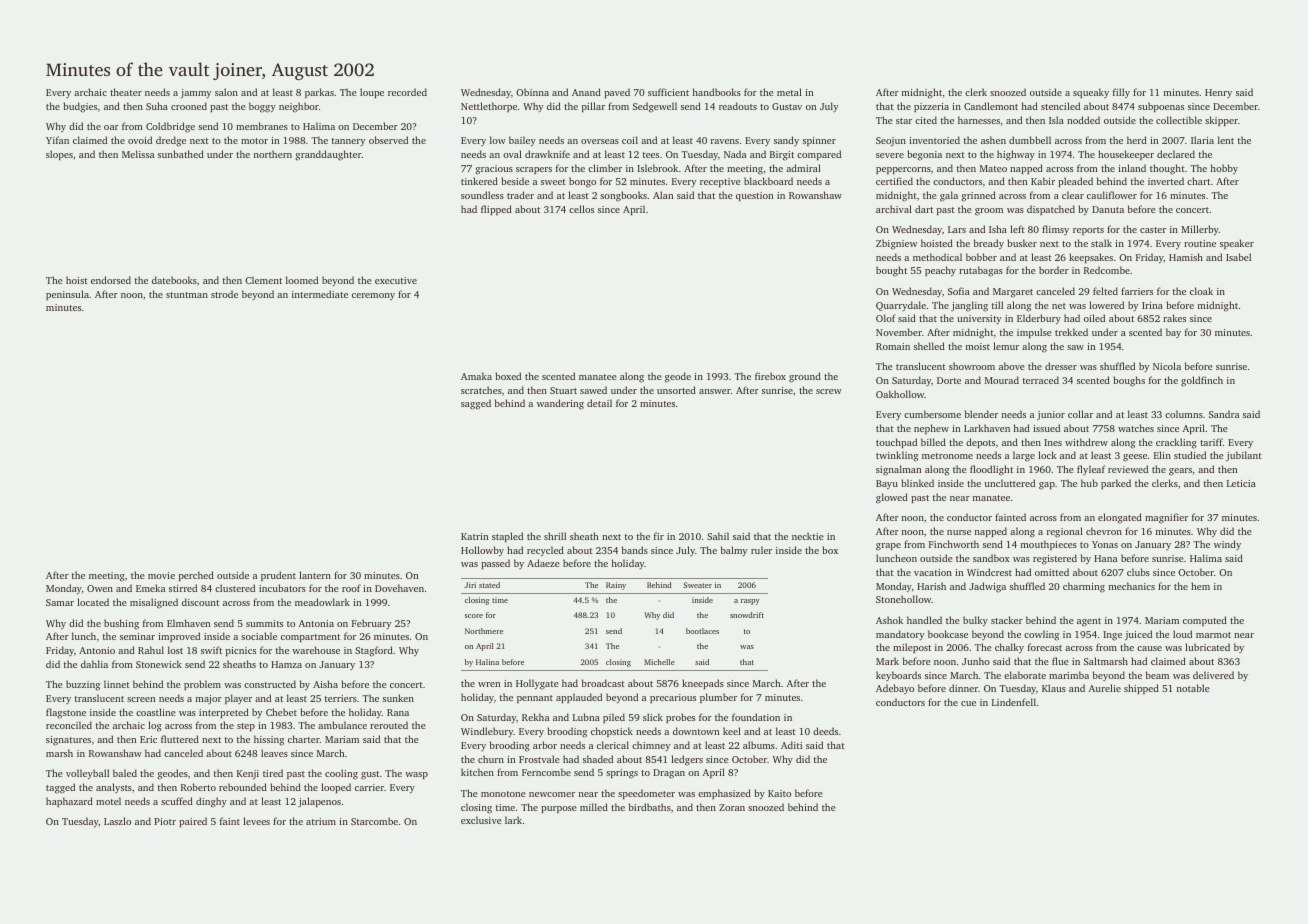 This screenshot has width=1308, height=924. What do you see at coordinates (532, 92) in the screenshot?
I see `Obinna` at bounding box center [532, 92].
